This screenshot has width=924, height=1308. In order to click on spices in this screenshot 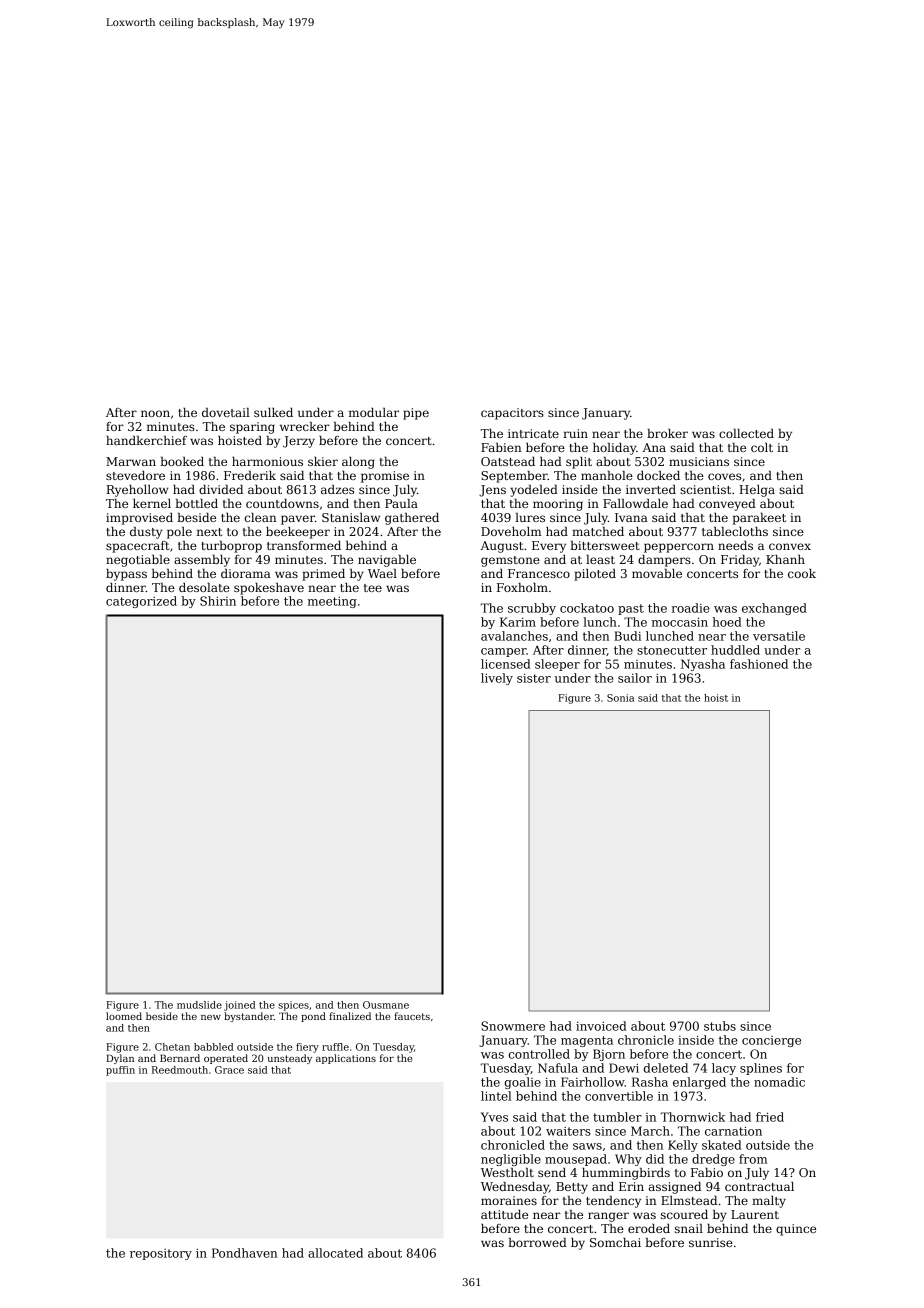, I will do `click(293, 1006)`.
